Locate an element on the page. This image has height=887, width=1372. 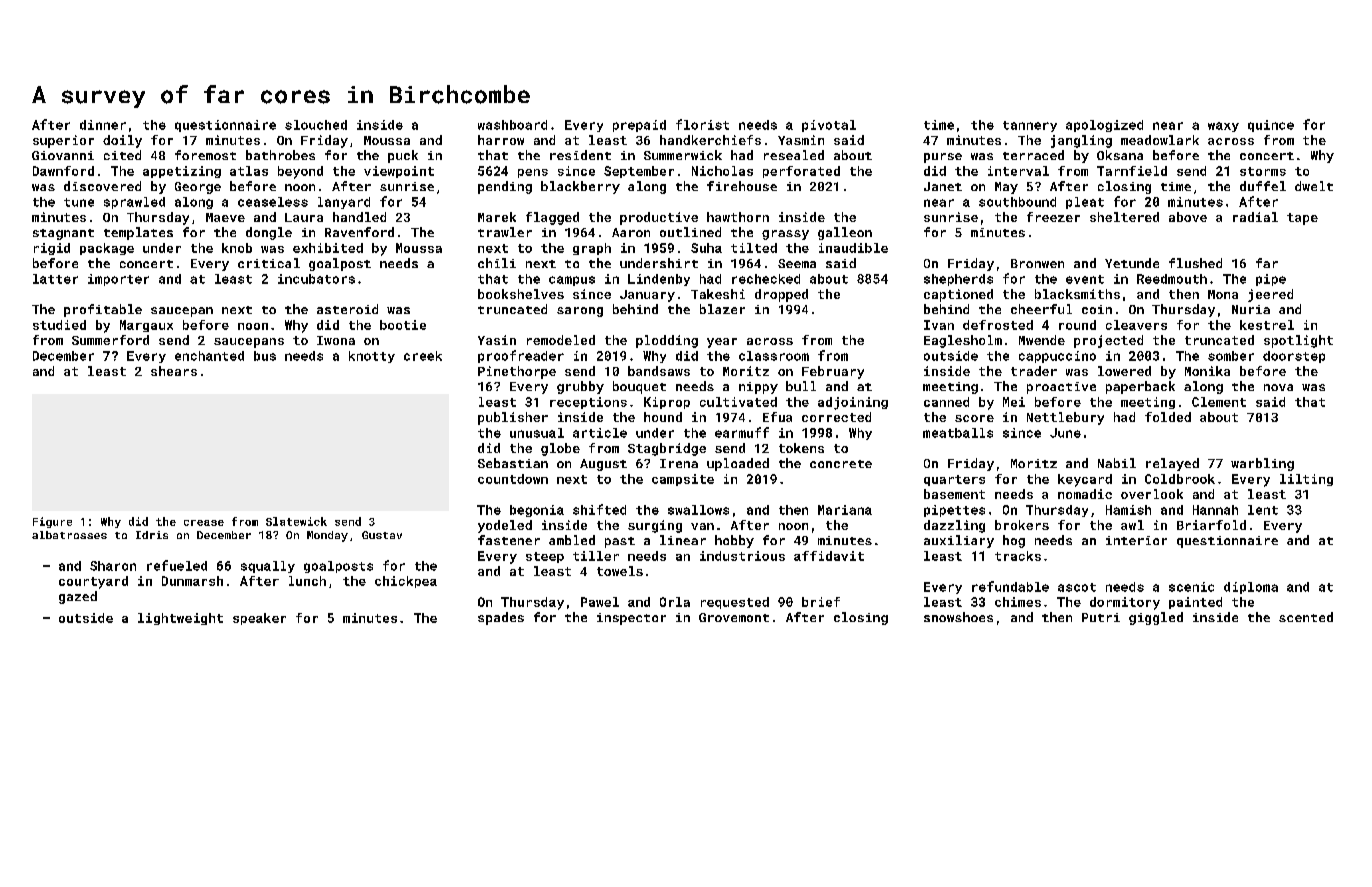
storms is located at coordinates (1263, 171).
